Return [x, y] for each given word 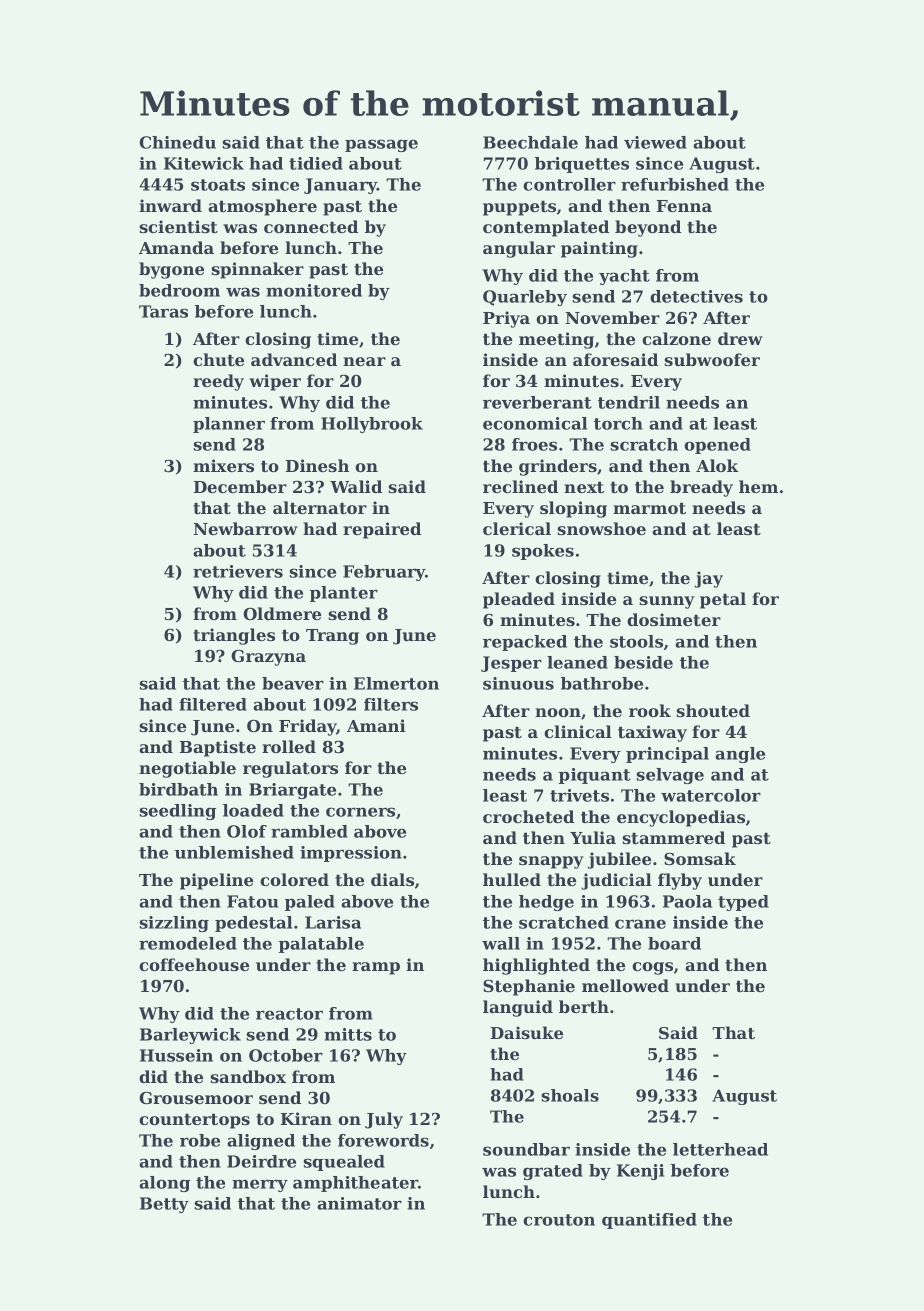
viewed [655, 142]
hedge [546, 903]
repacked [525, 643]
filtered [213, 704]
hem [758, 486]
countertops [194, 1121]
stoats [218, 185]
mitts [348, 1034]
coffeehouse [194, 964]
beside [643, 662]
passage [381, 145]
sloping [573, 509]
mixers [223, 465]
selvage [670, 776]
